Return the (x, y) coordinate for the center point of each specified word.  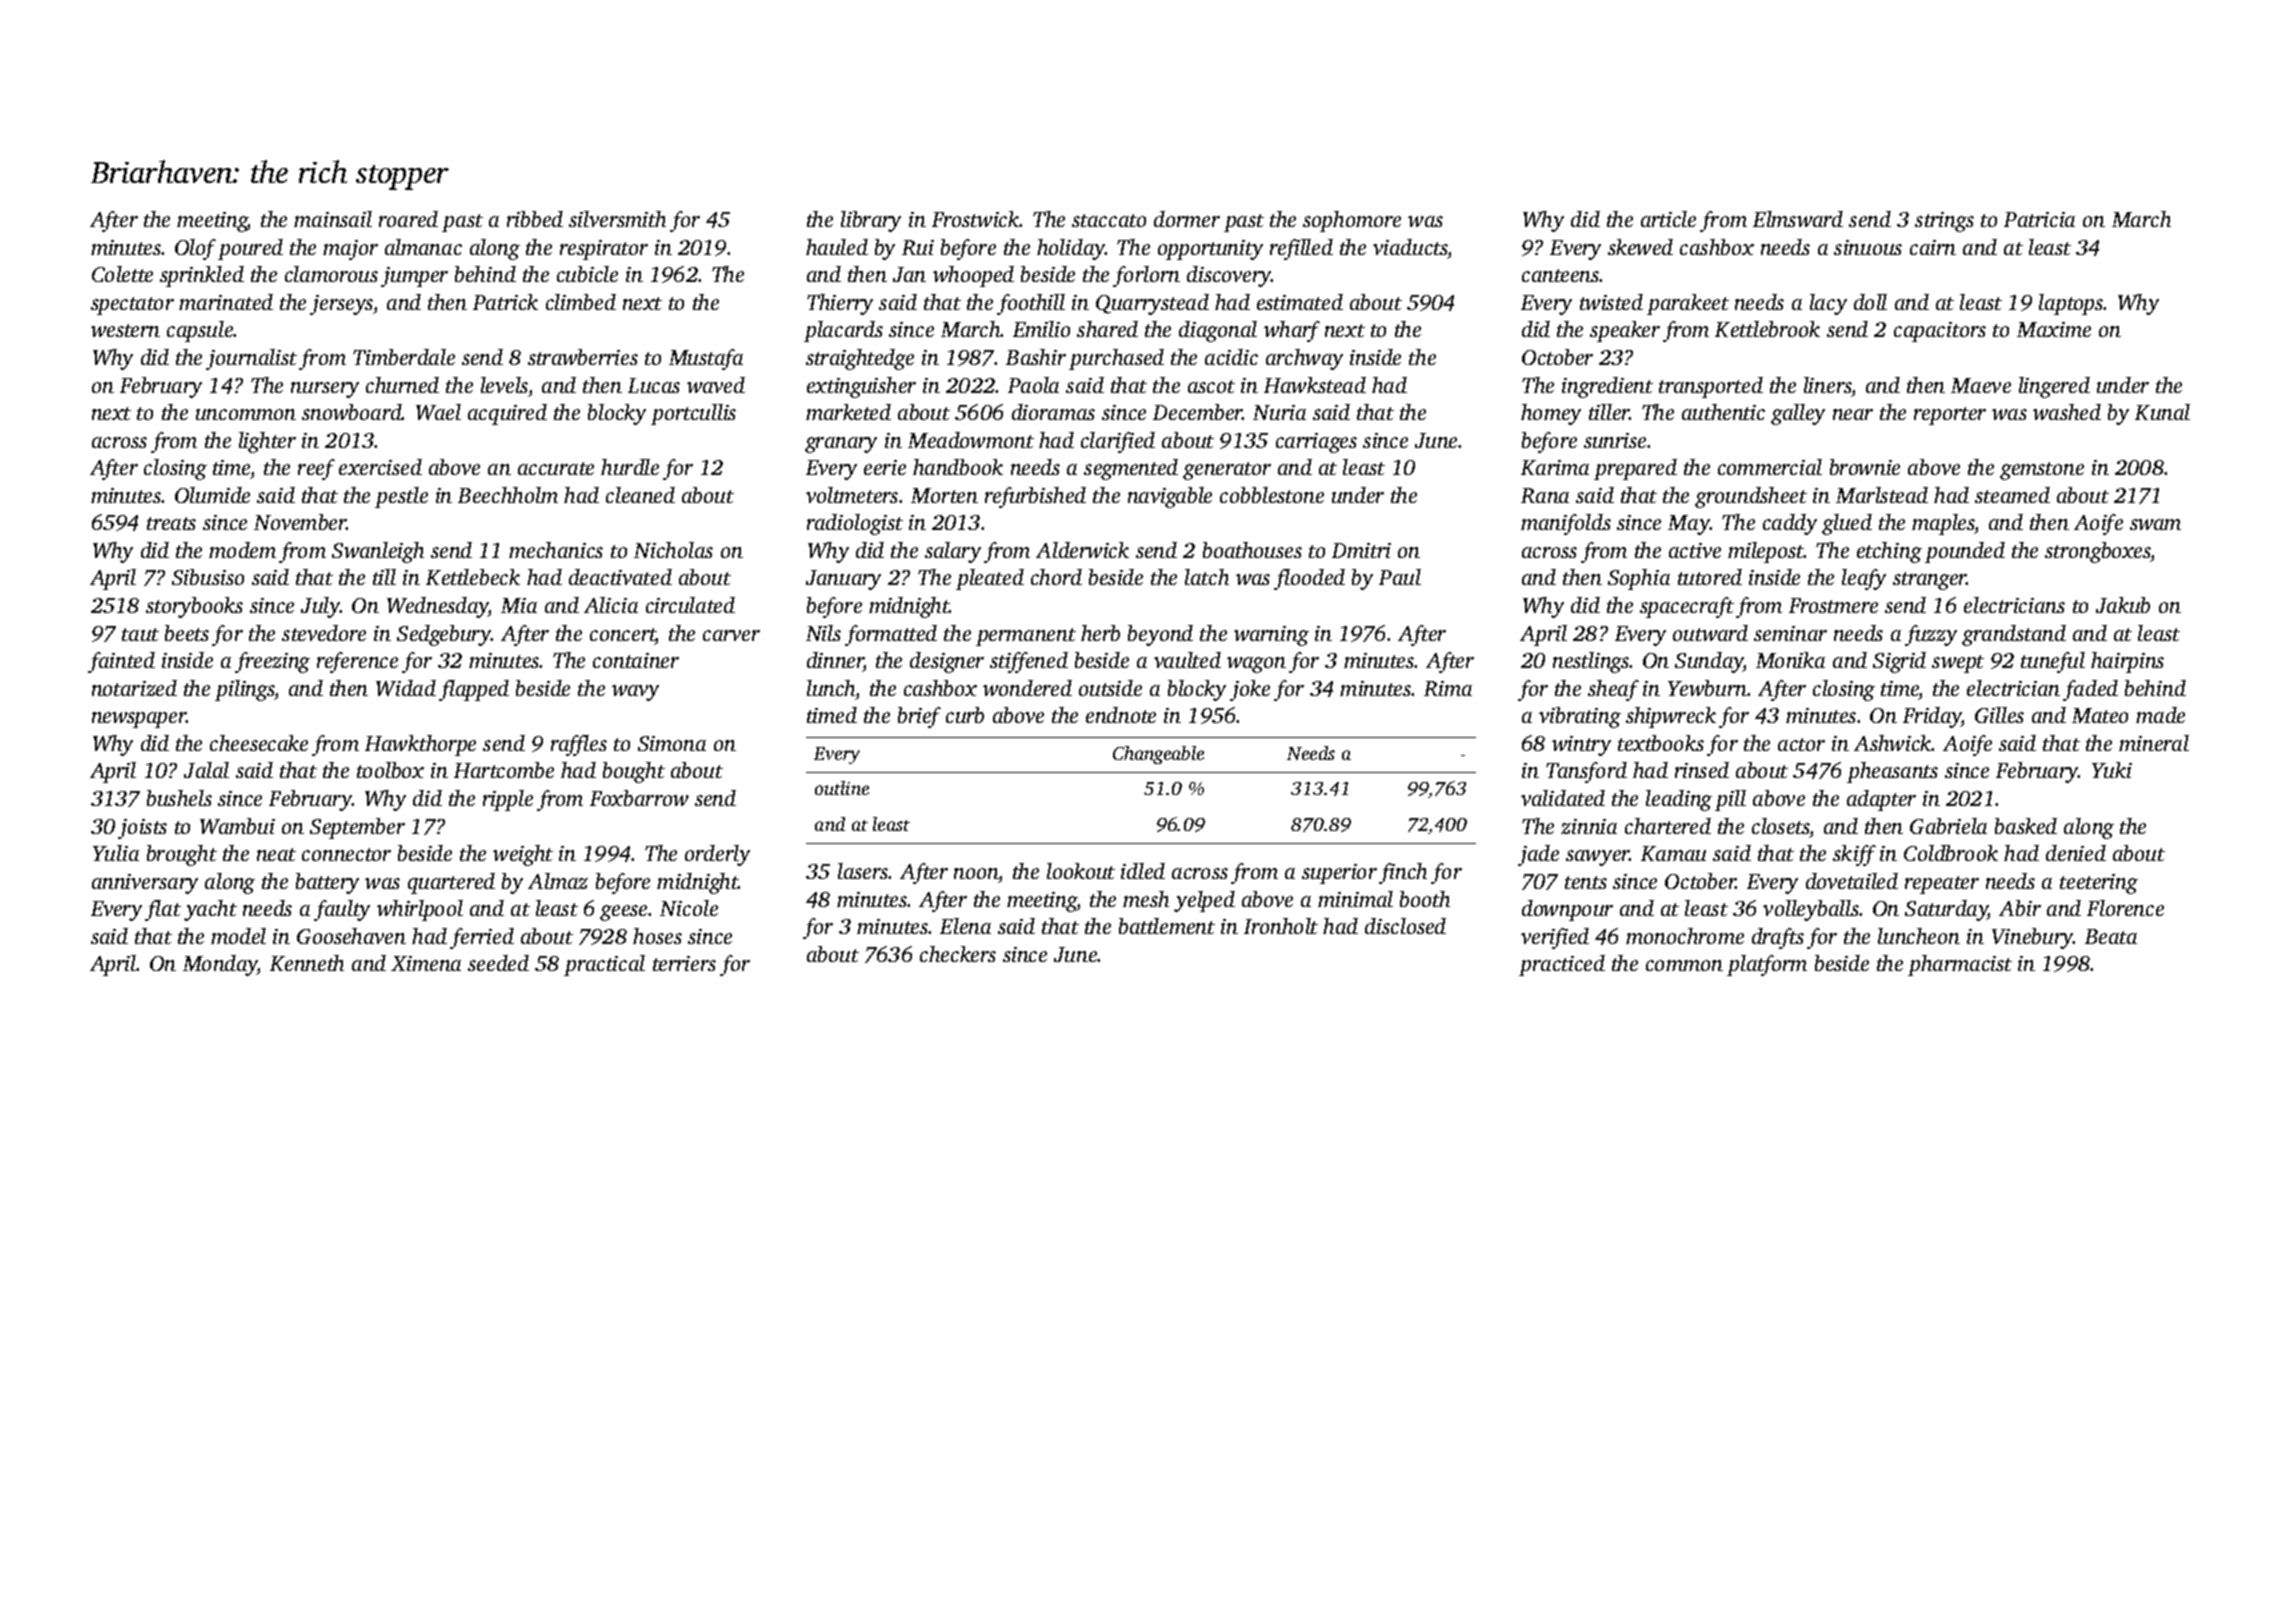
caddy (1790, 524)
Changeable (1158, 755)
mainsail (333, 219)
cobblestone (1272, 495)
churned (402, 385)
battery (327, 883)
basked (2026, 826)
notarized (134, 688)
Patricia (2039, 219)
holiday (1071, 249)
